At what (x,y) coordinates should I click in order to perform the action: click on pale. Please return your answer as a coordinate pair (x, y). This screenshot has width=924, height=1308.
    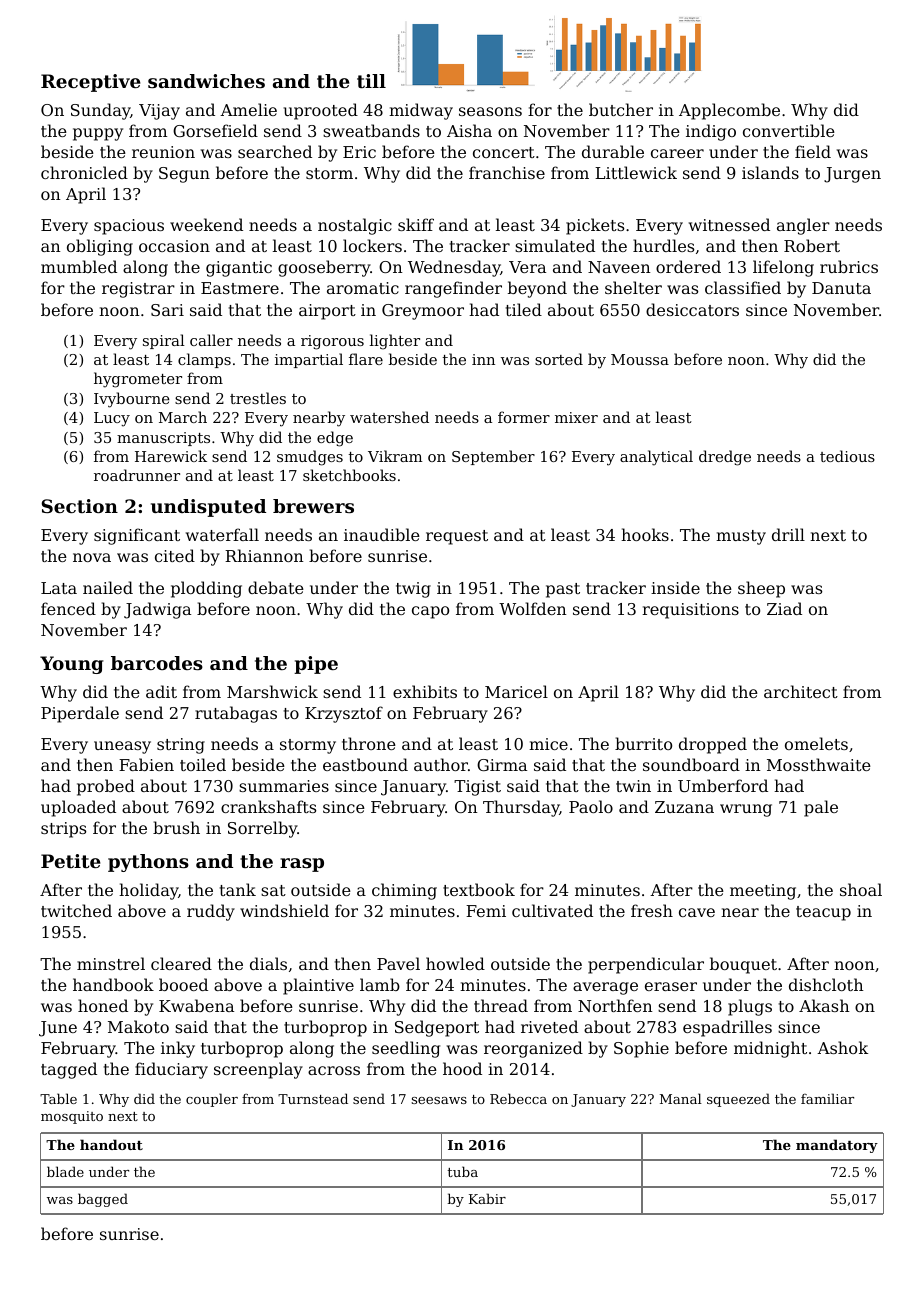
    Looking at the image, I should click on (821, 808).
